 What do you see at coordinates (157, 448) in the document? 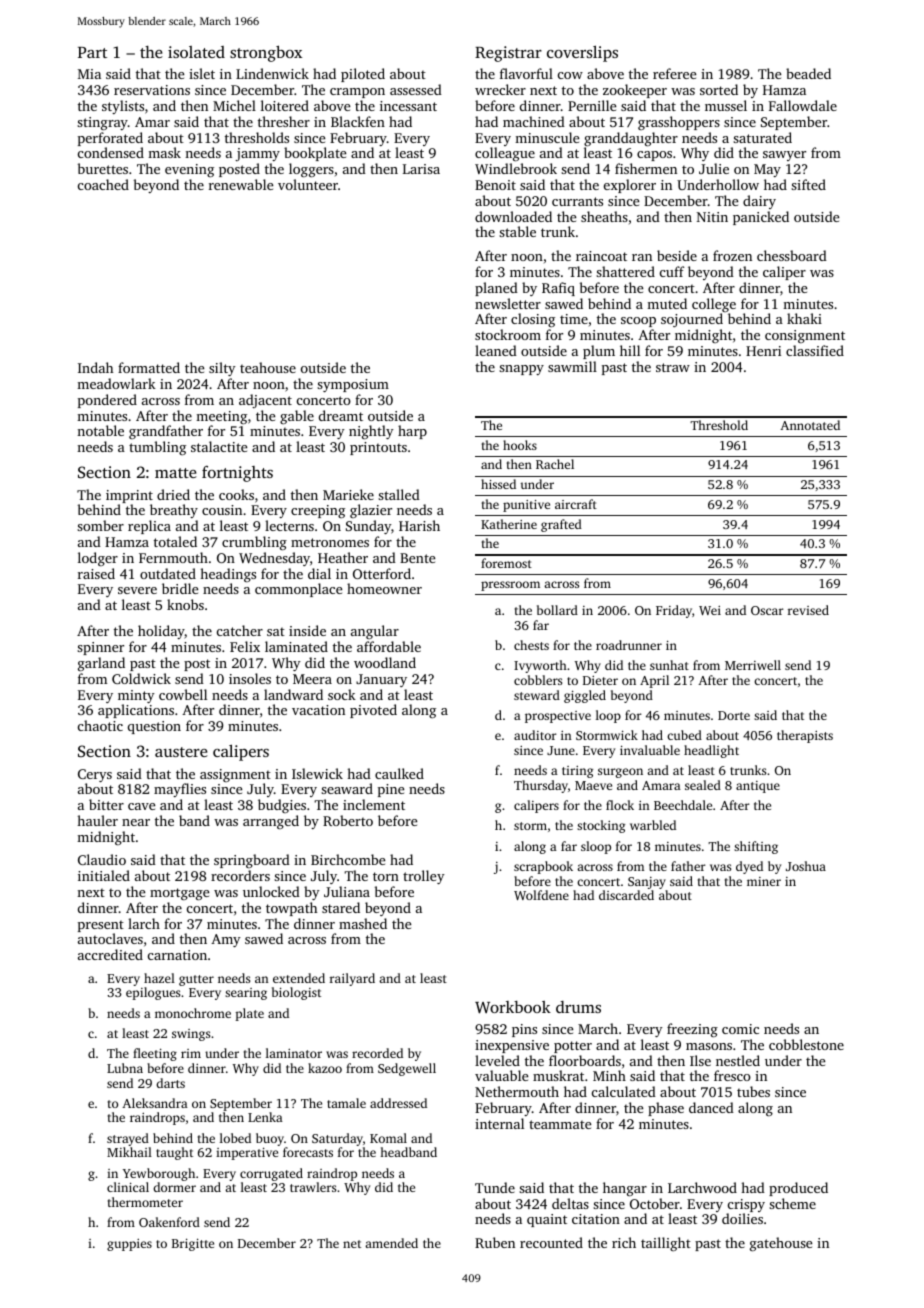
I see `tumbling` at bounding box center [157, 448].
